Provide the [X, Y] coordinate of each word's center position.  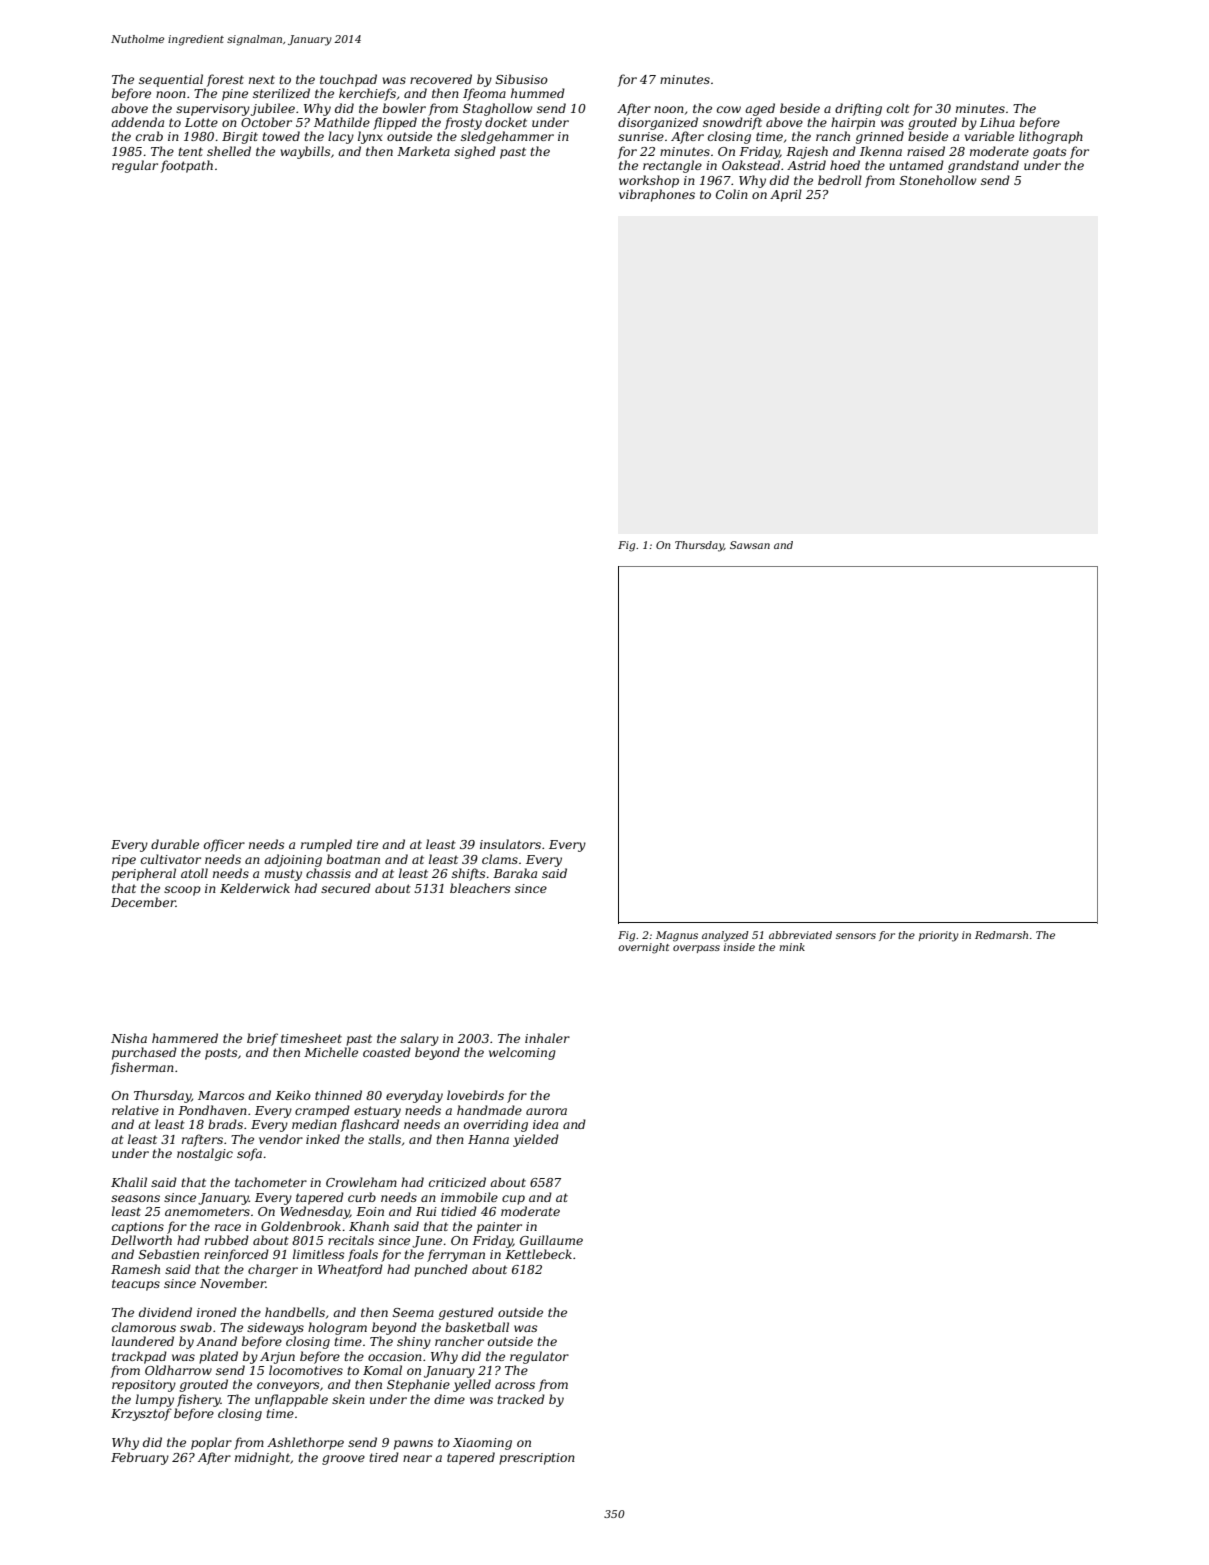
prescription [537, 1459]
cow [729, 109]
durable [175, 844]
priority [939, 936]
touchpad [348, 80]
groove [343, 1460]
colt [898, 108]
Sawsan [750, 545]
